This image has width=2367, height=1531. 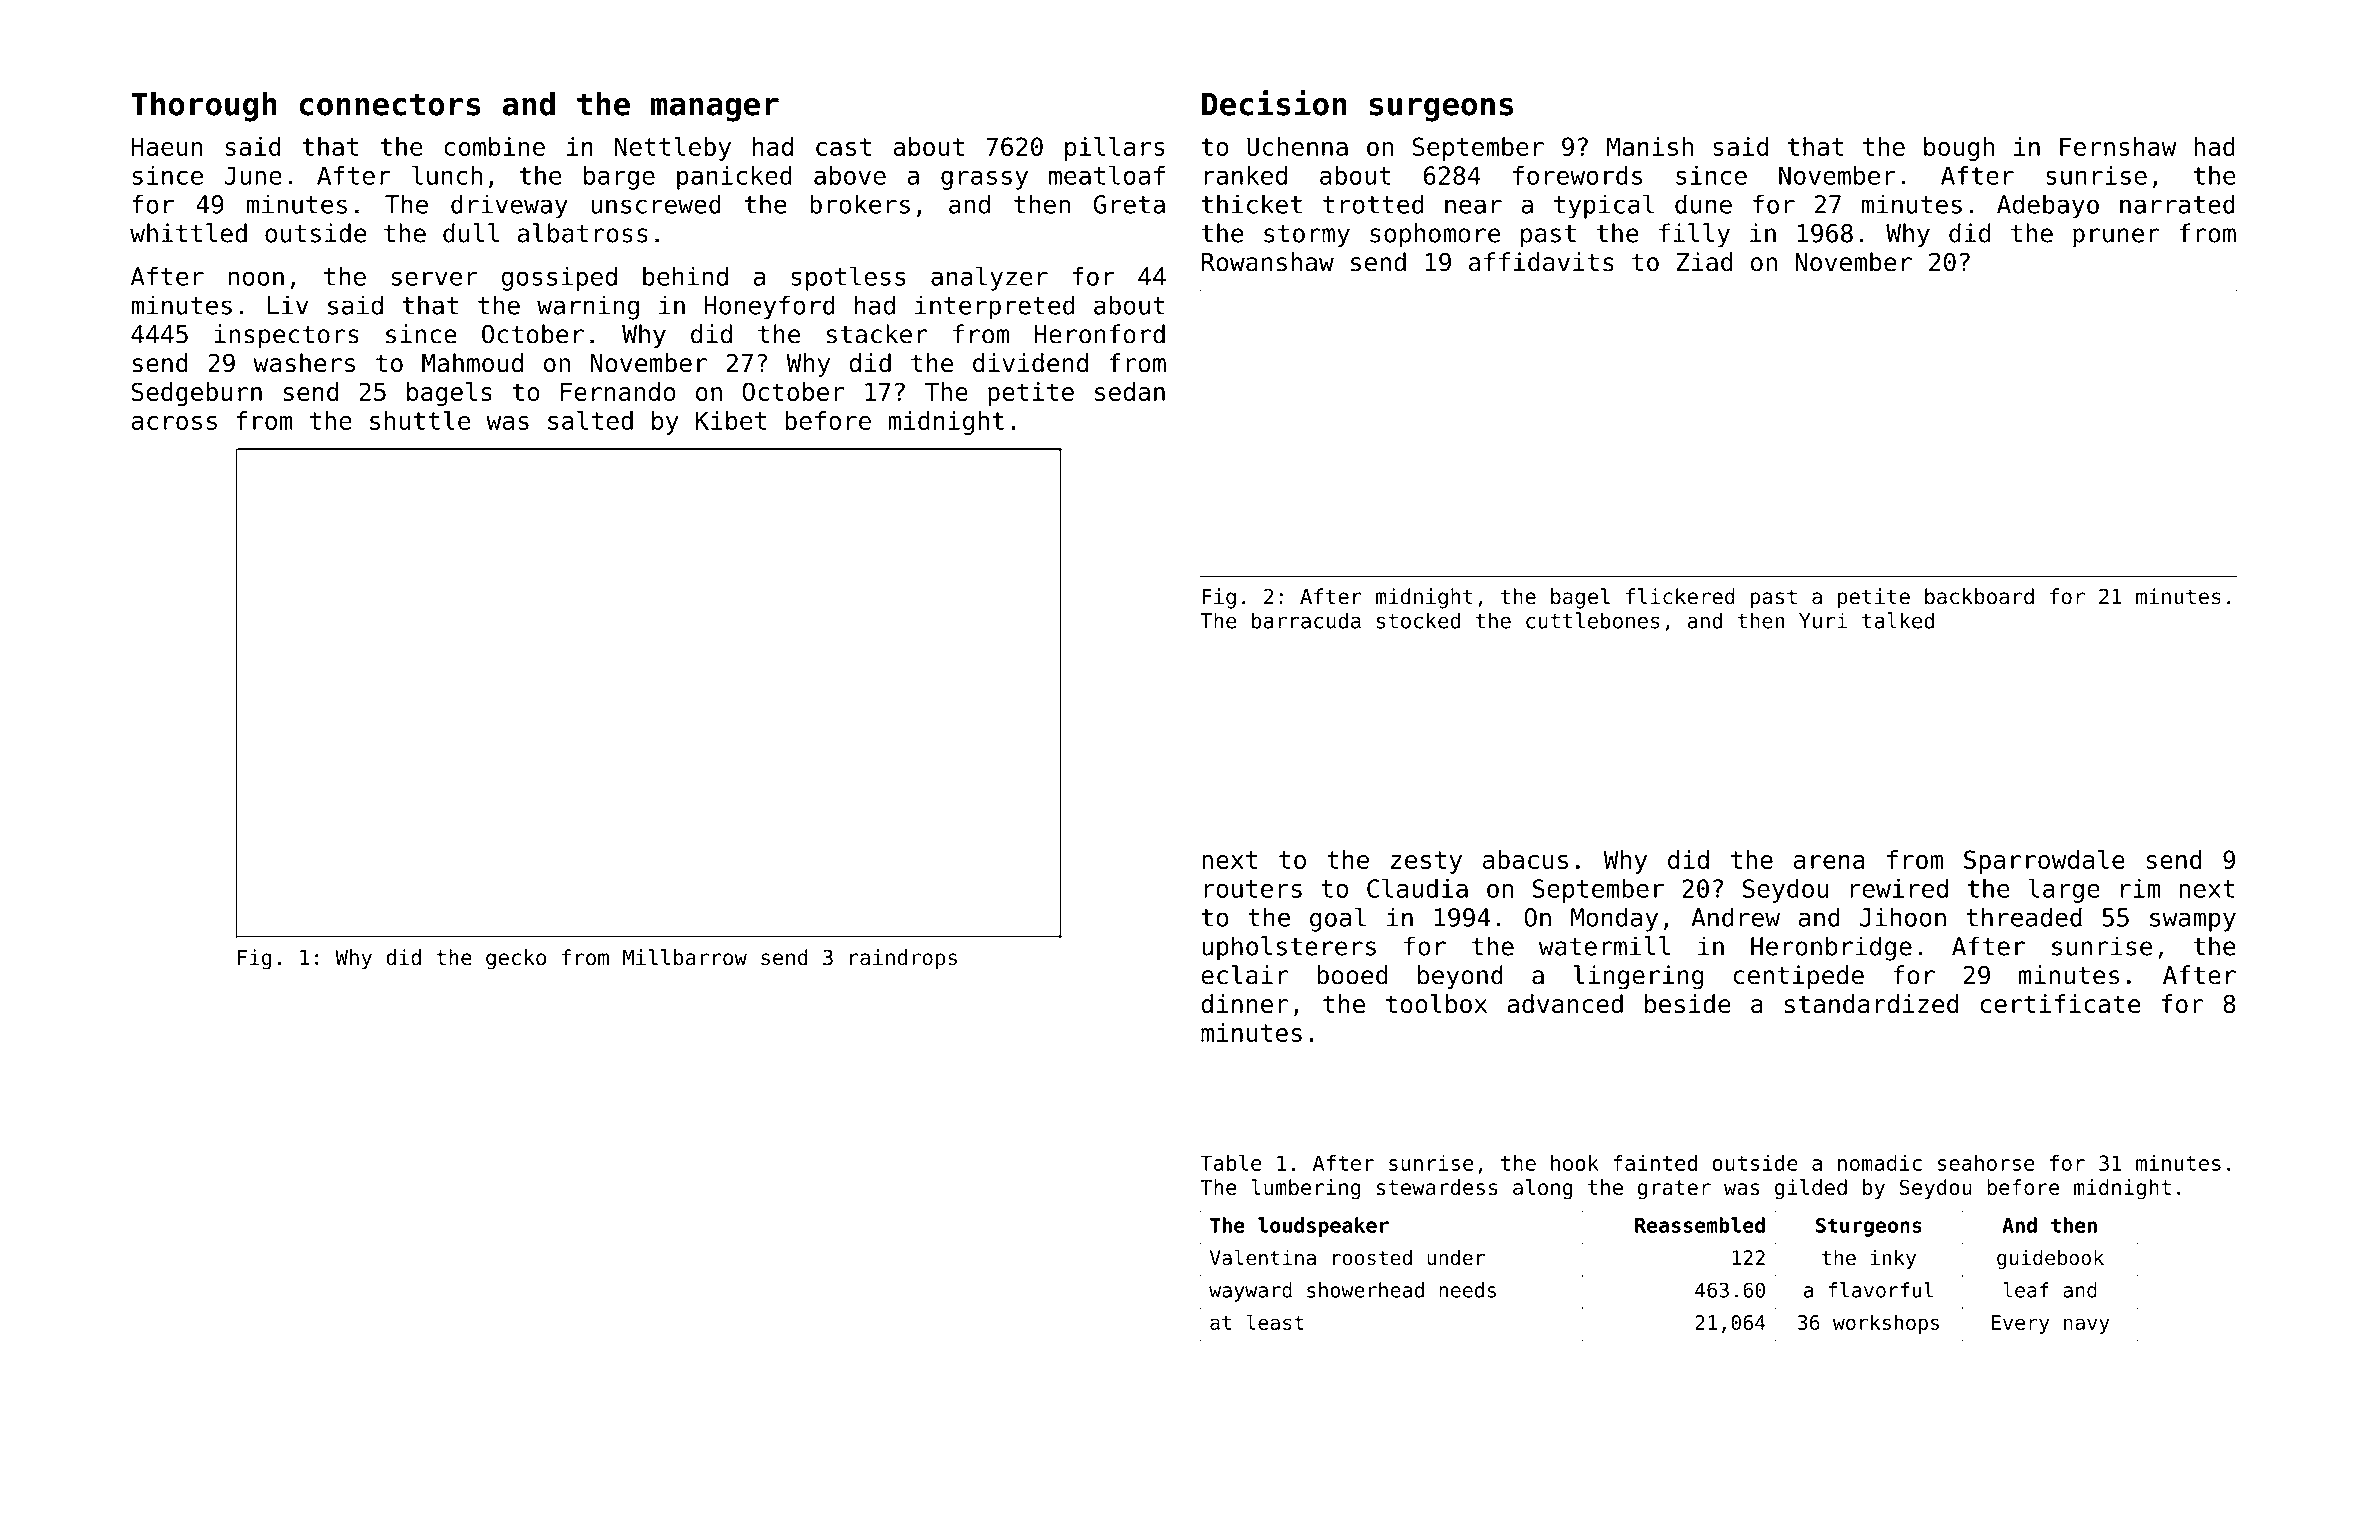 What do you see at coordinates (2044, 862) in the image?
I see `Sparrowdale` at bounding box center [2044, 862].
